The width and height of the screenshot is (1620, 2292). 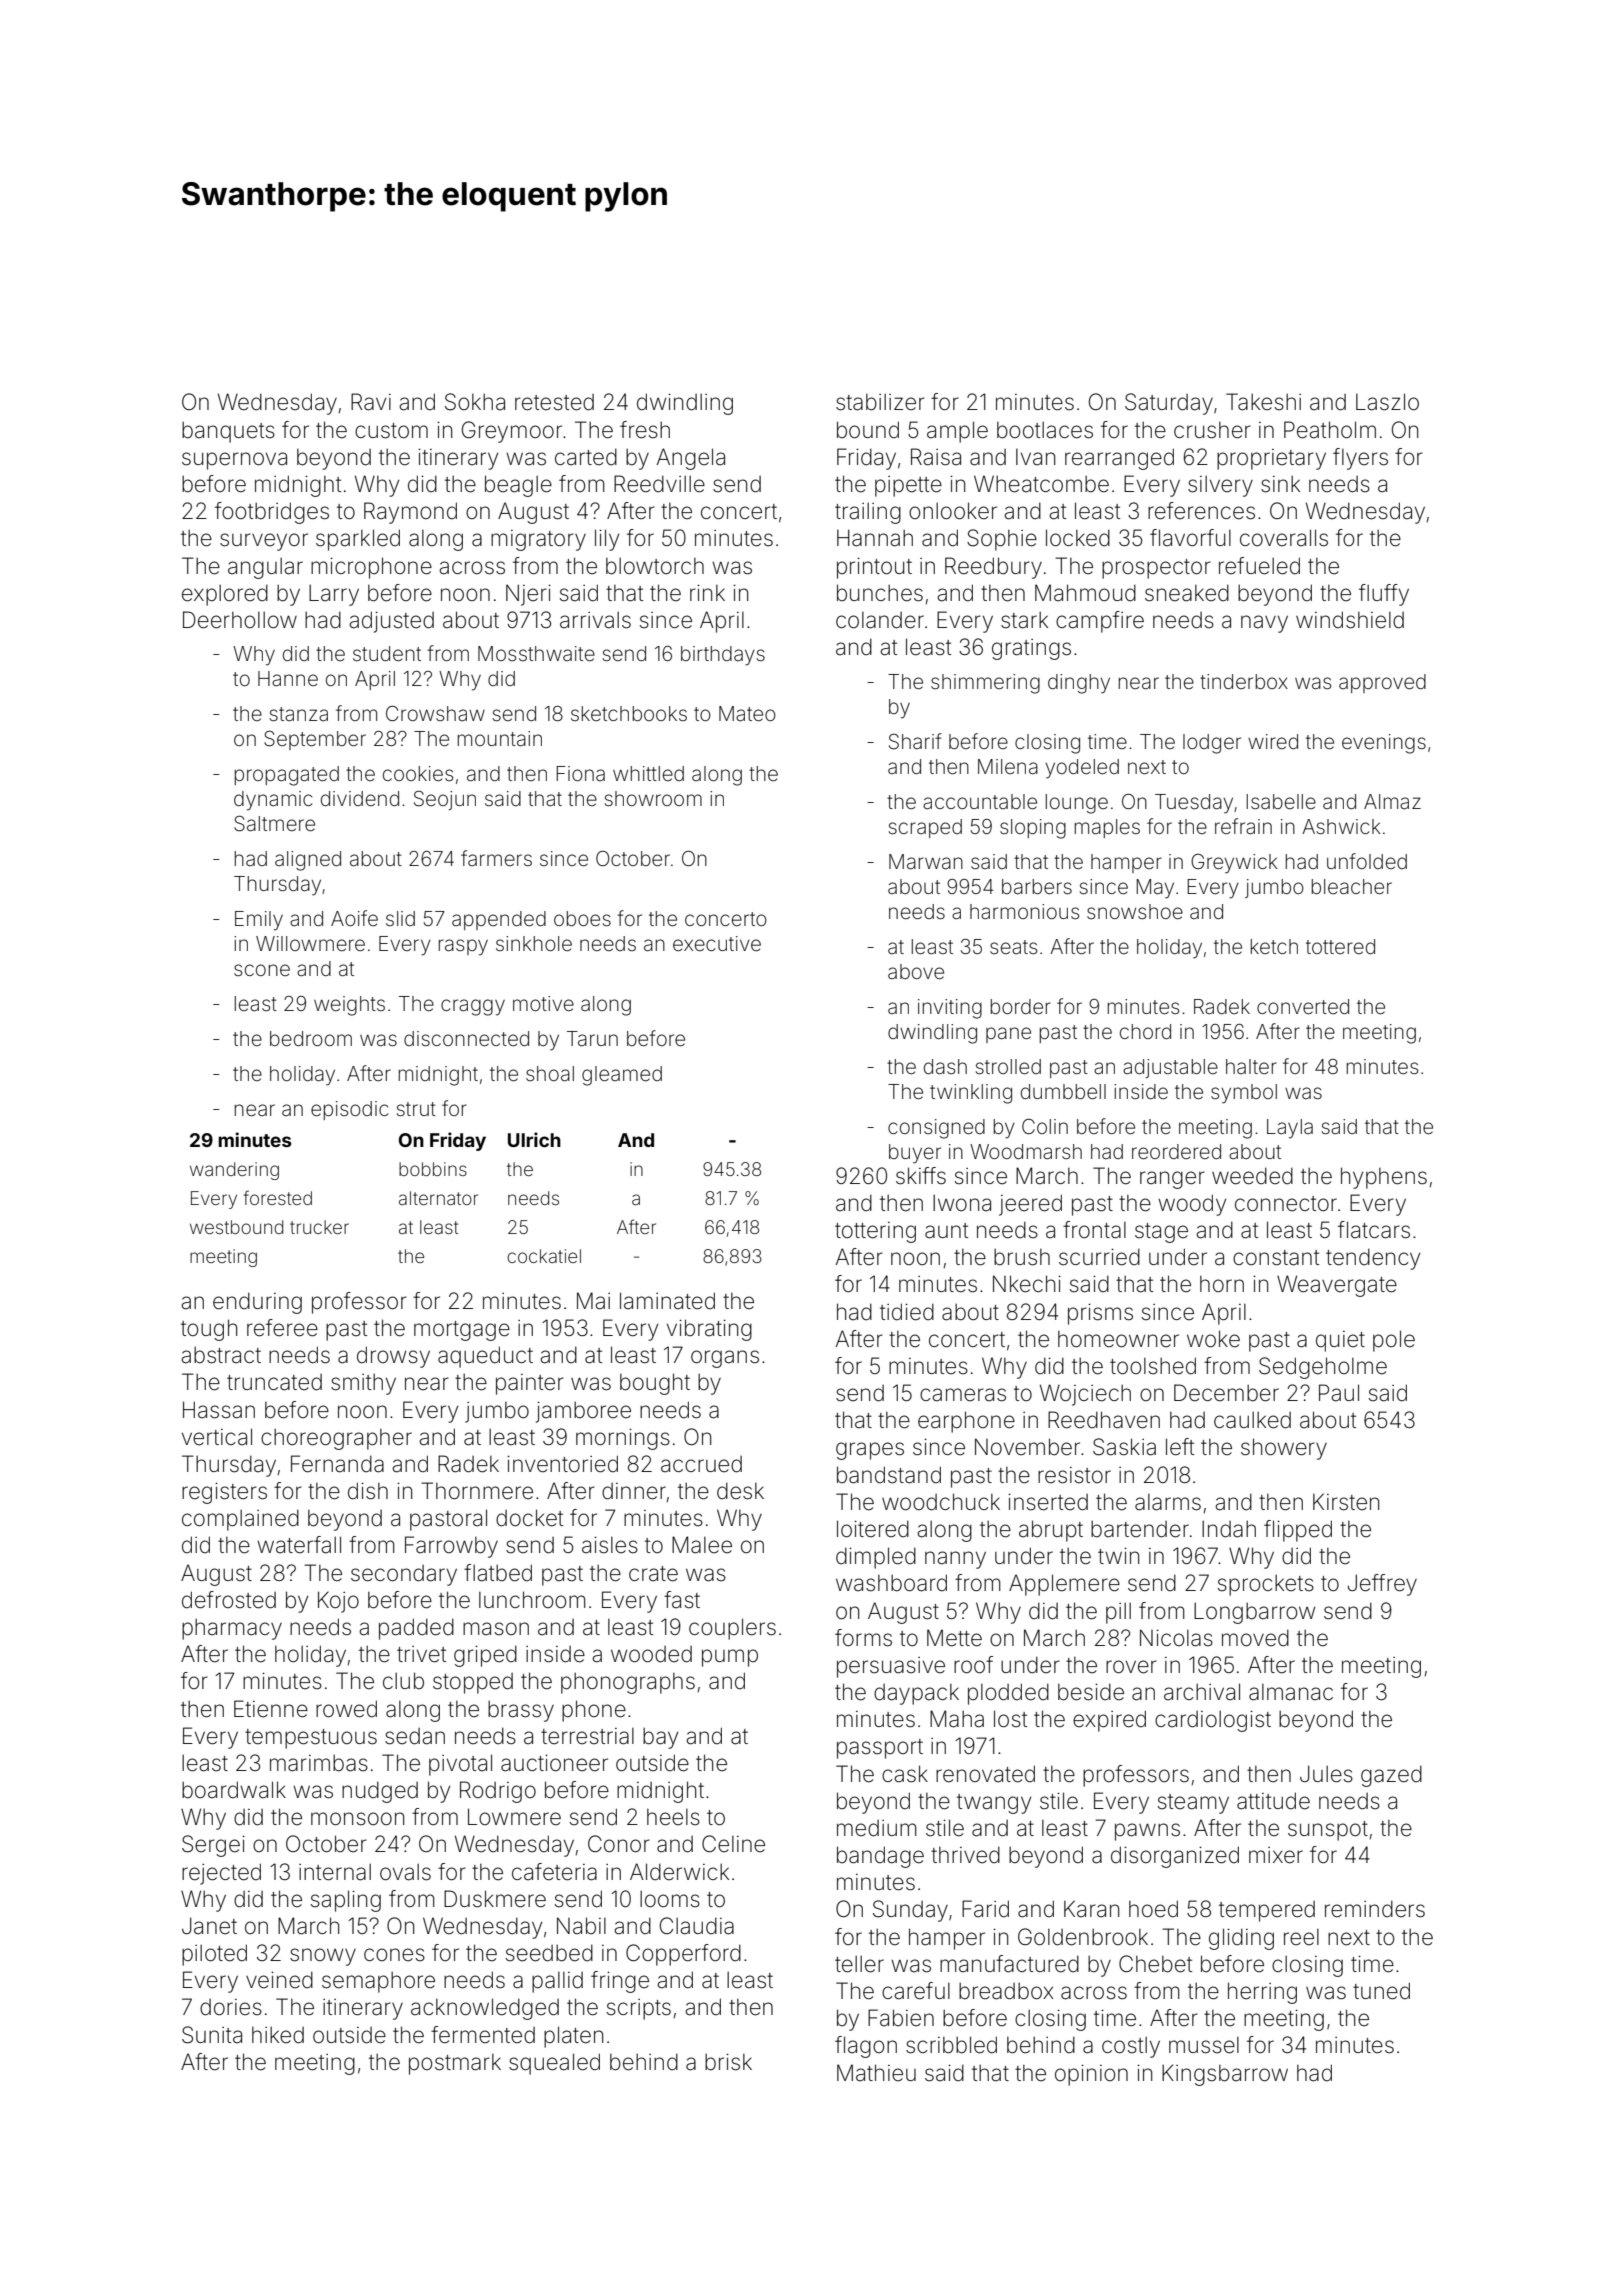 I want to click on crusher, so click(x=1212, y=430).
